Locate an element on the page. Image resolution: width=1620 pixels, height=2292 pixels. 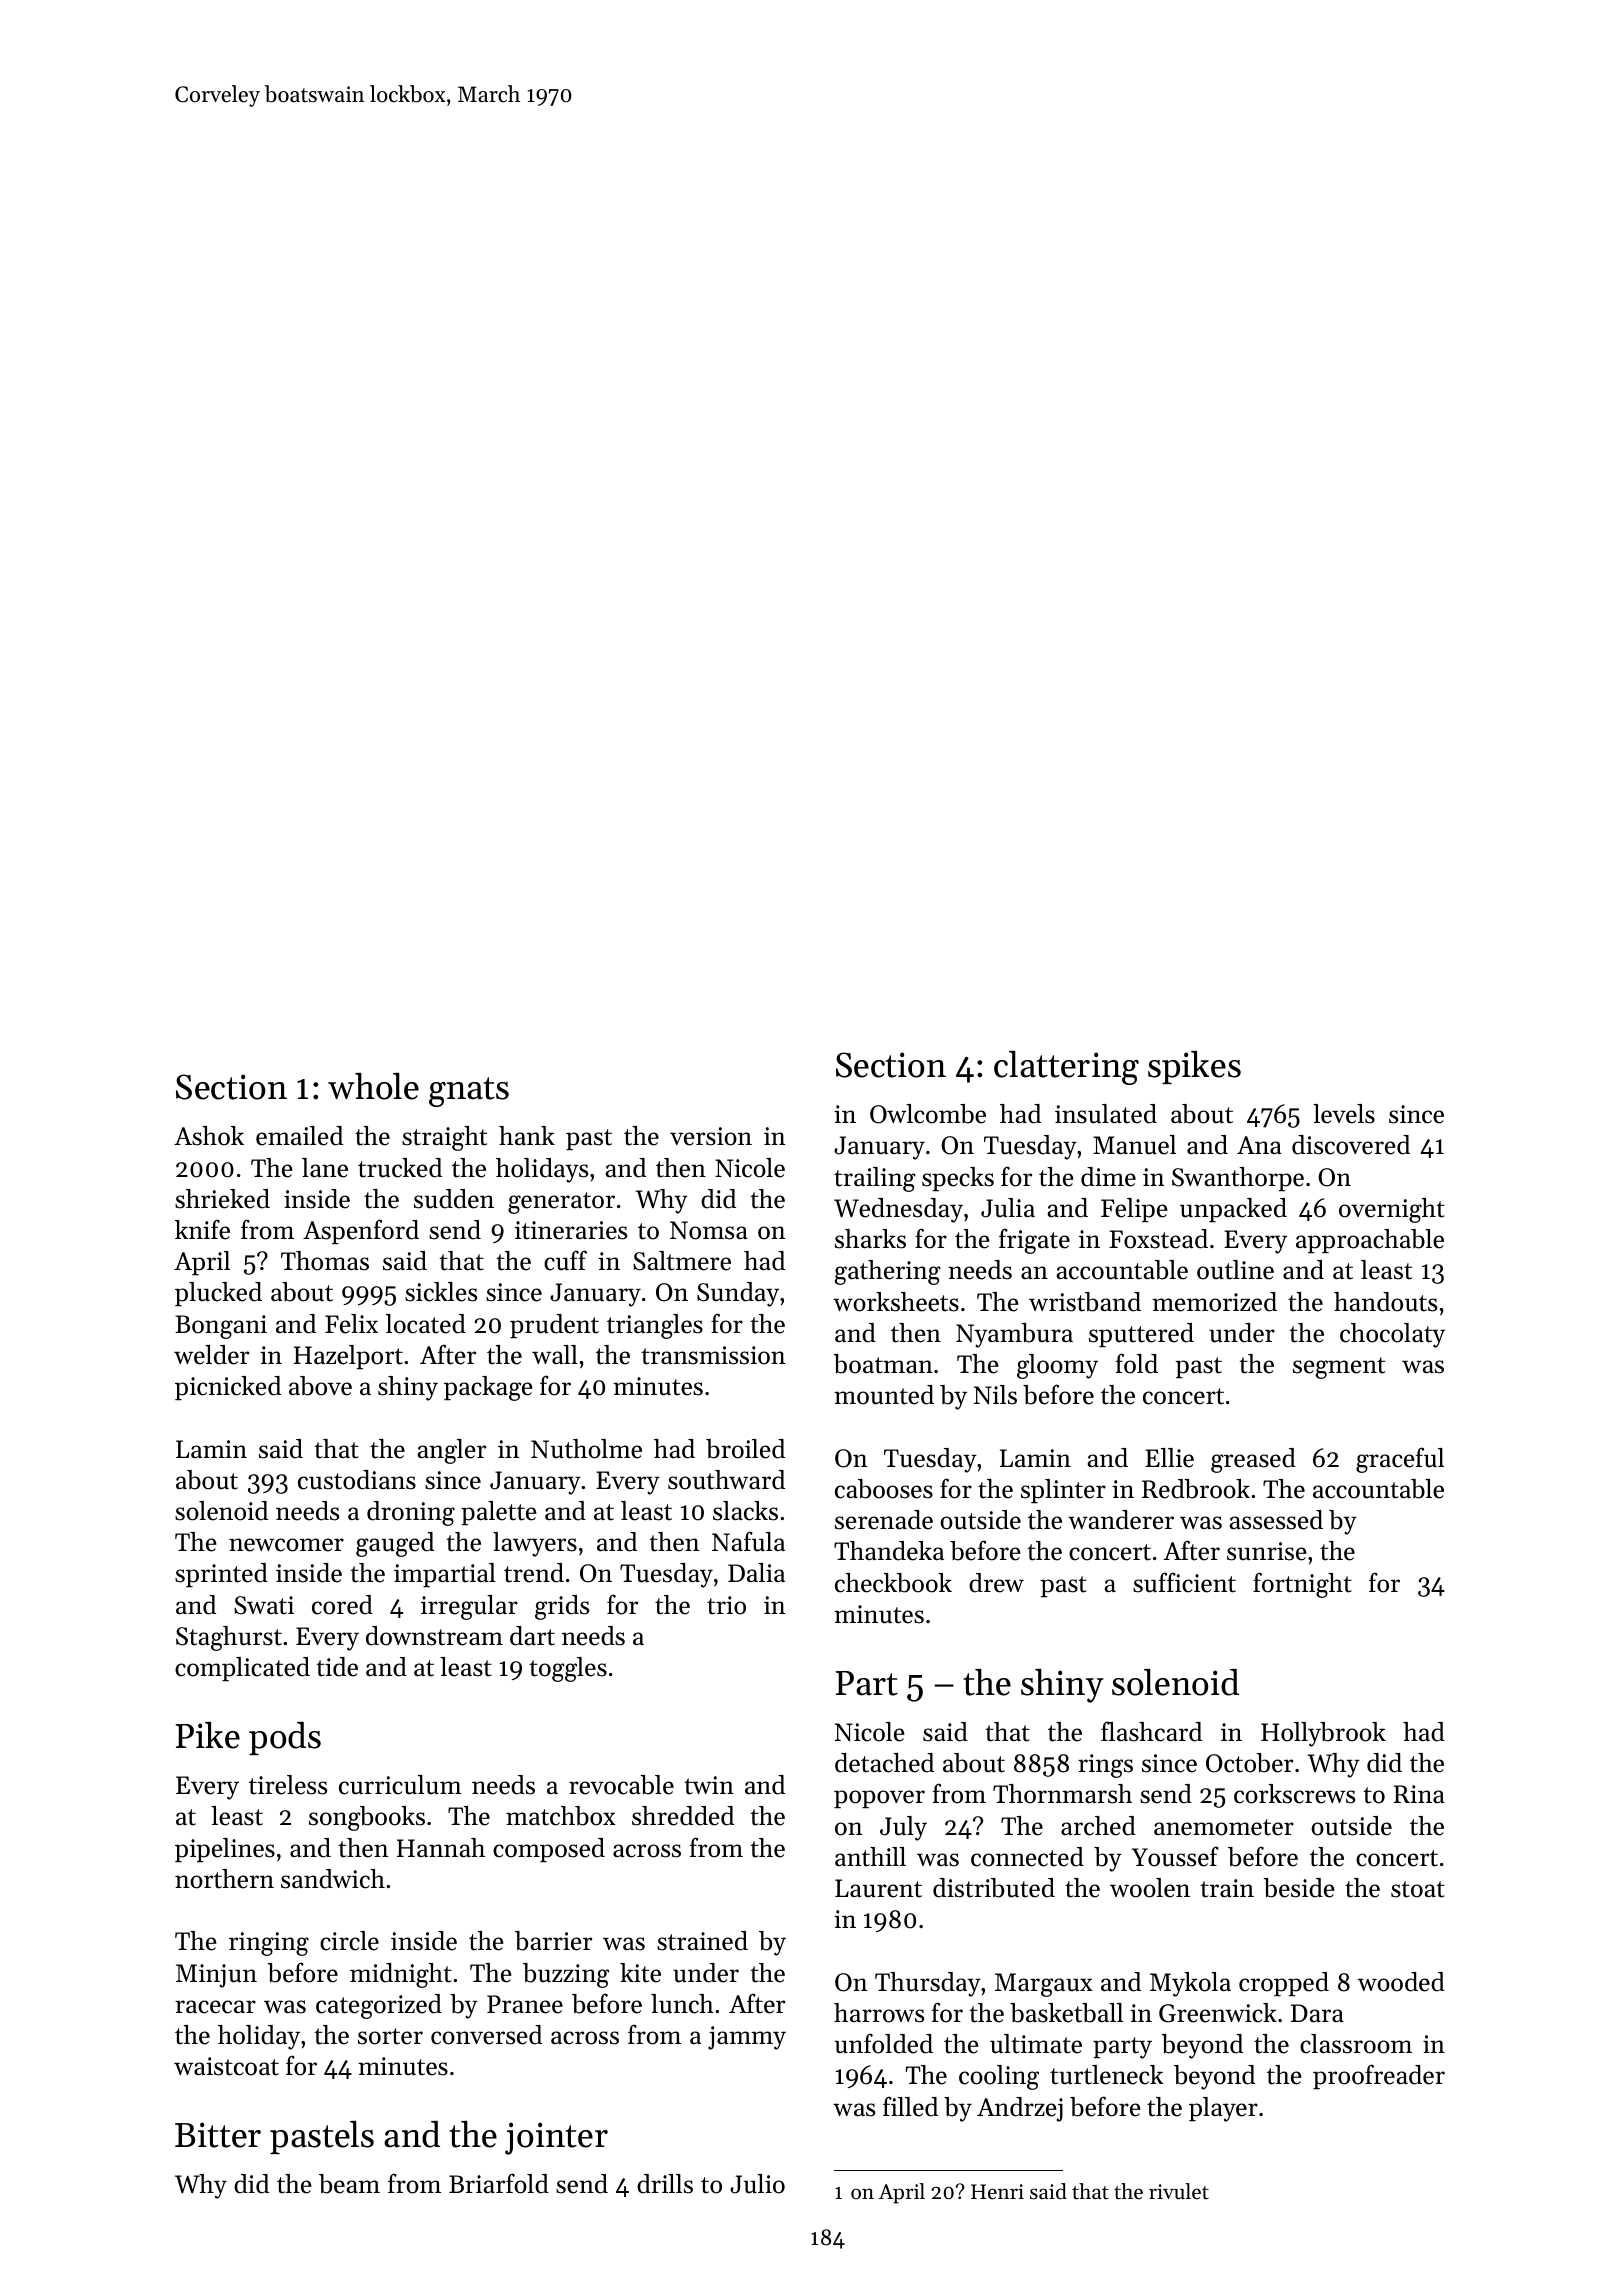
October is located at coordinates (1249, 1763).
